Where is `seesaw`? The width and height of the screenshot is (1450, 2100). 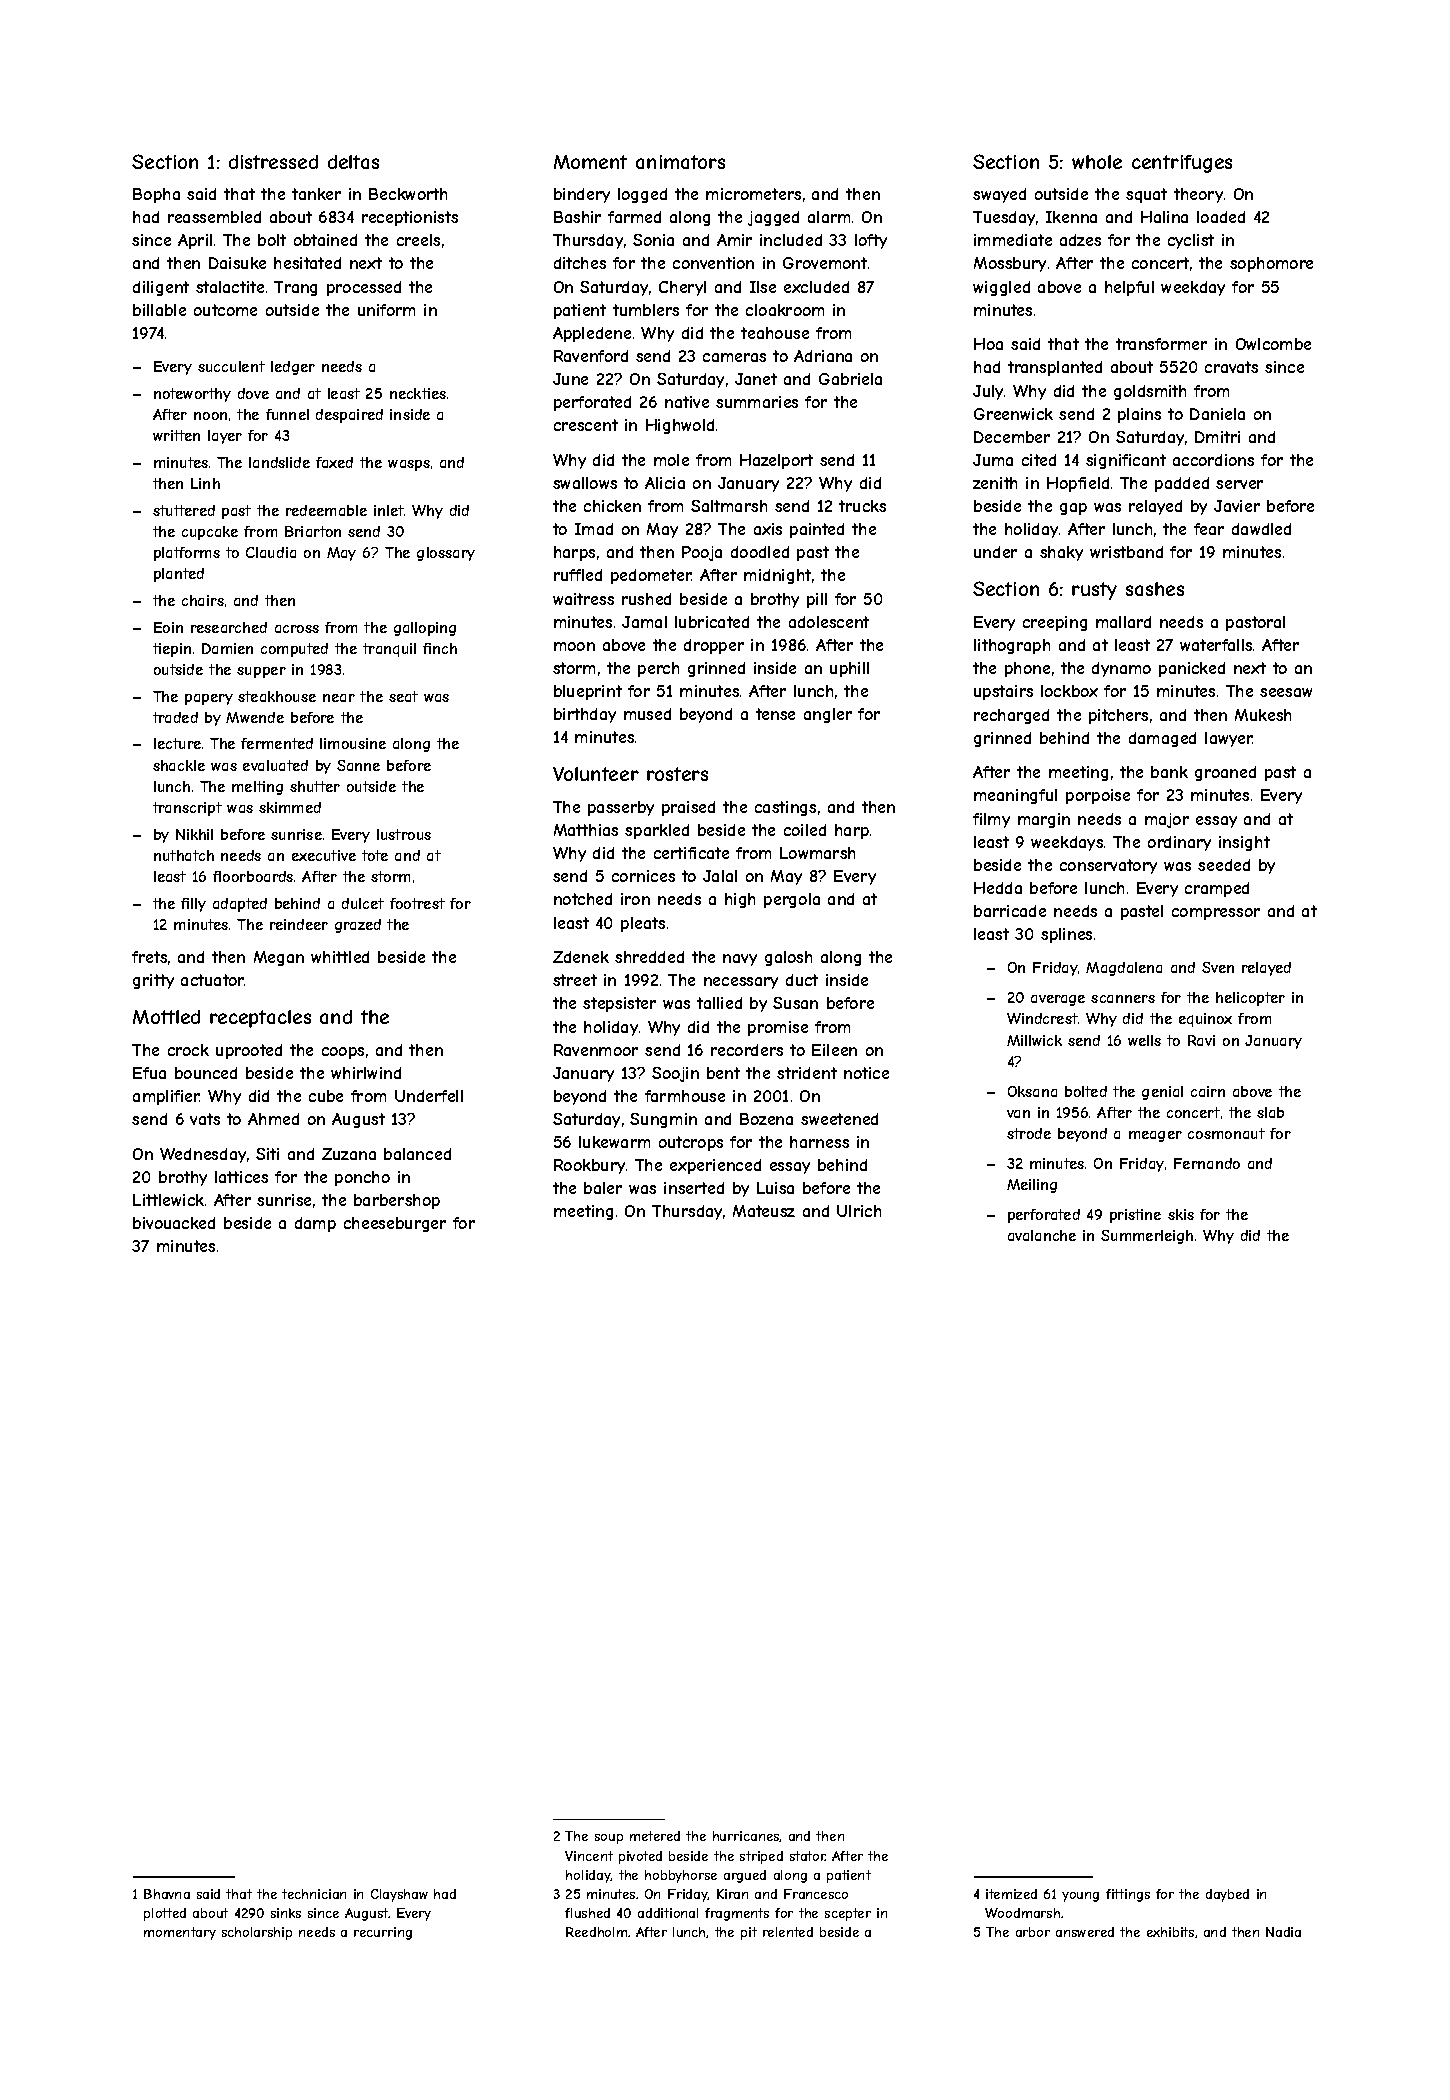
seesaw is located at coordinates (1286, 692).
